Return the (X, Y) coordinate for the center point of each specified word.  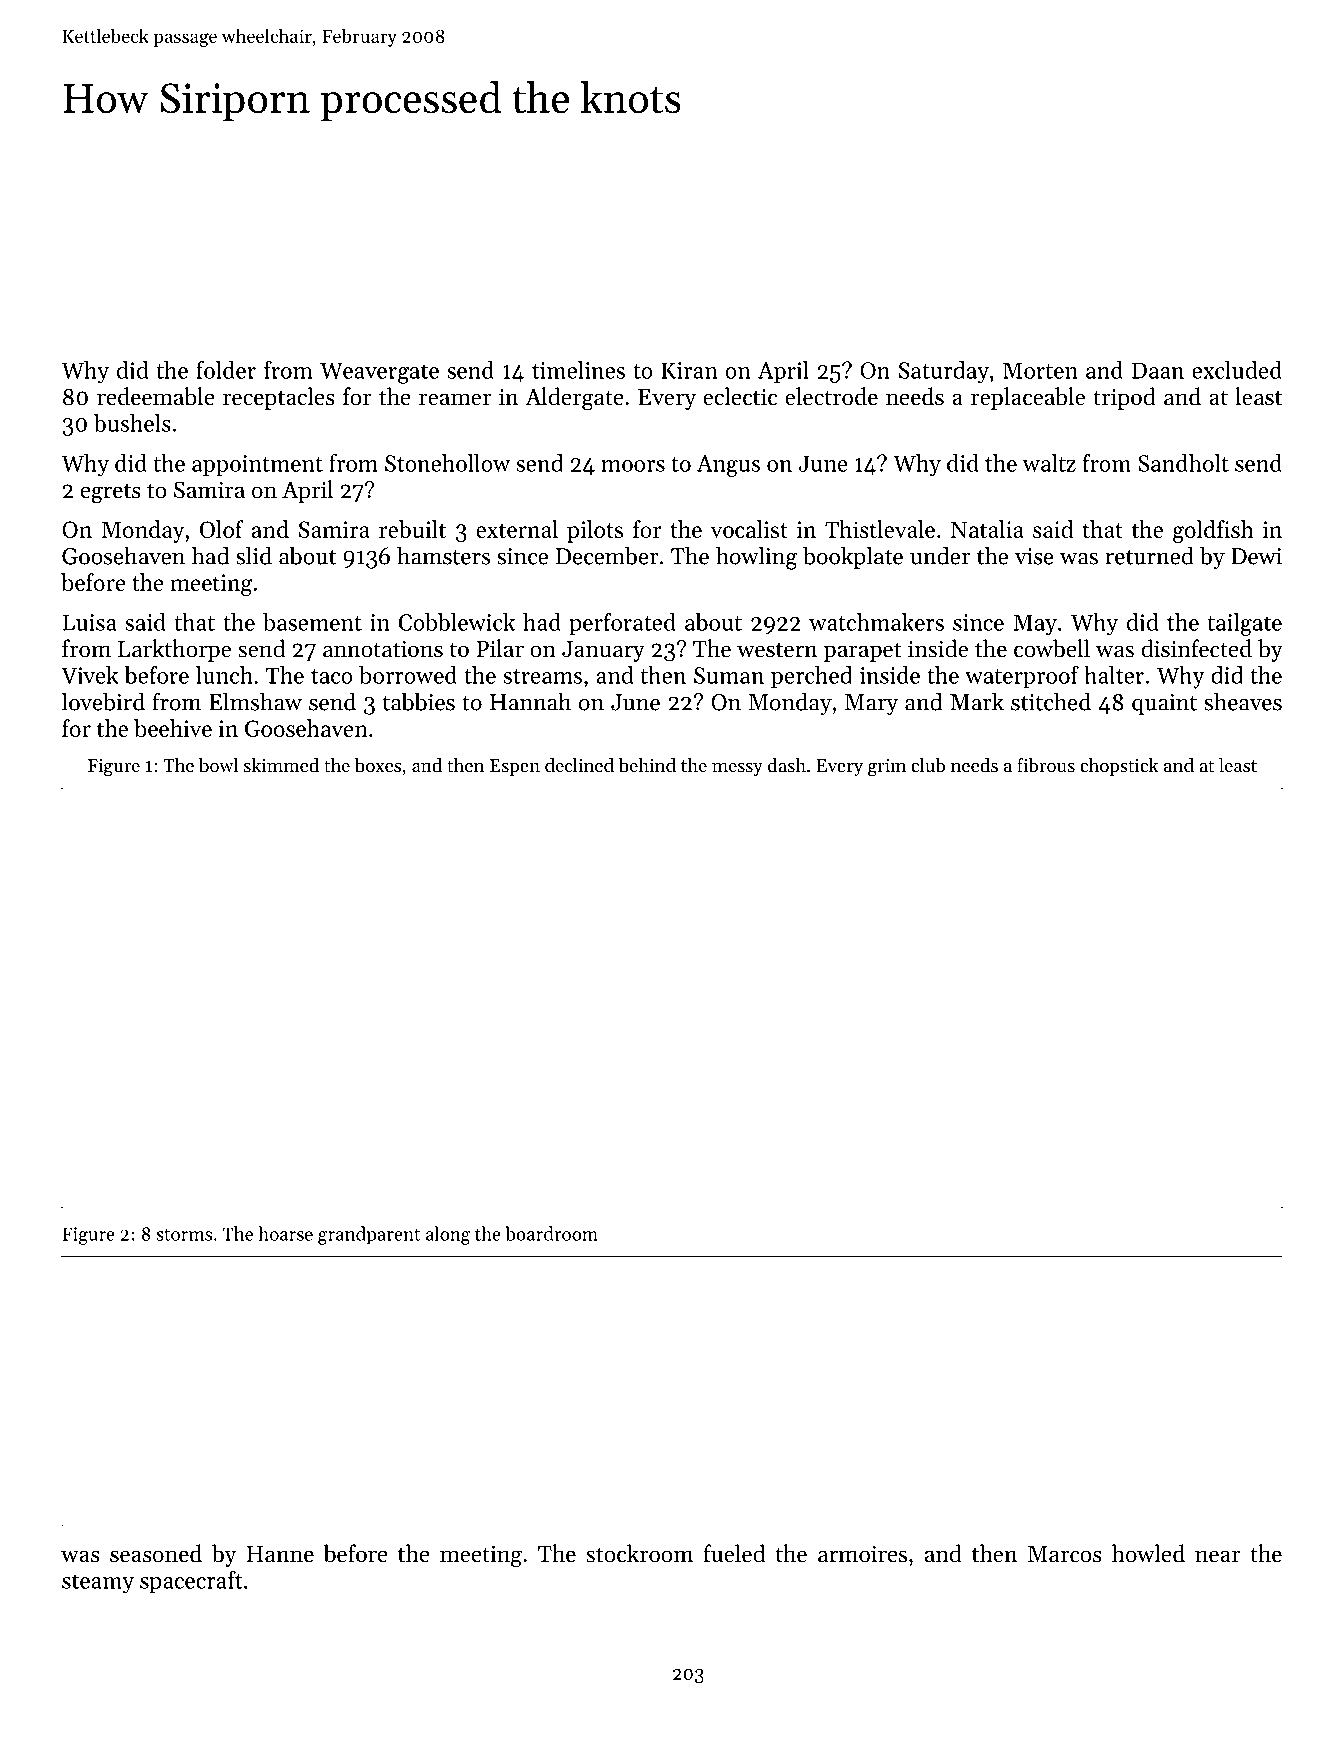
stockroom (639, 1553)
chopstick (1119, 767)
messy (737, 769)
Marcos (1065, 1554)
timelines (578, 370)
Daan (1158, 370)
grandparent (369, 1235)
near (1218, 1556)
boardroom (551, 1233)
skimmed (281, 765)
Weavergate (379, 373)
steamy (98, 1584)
